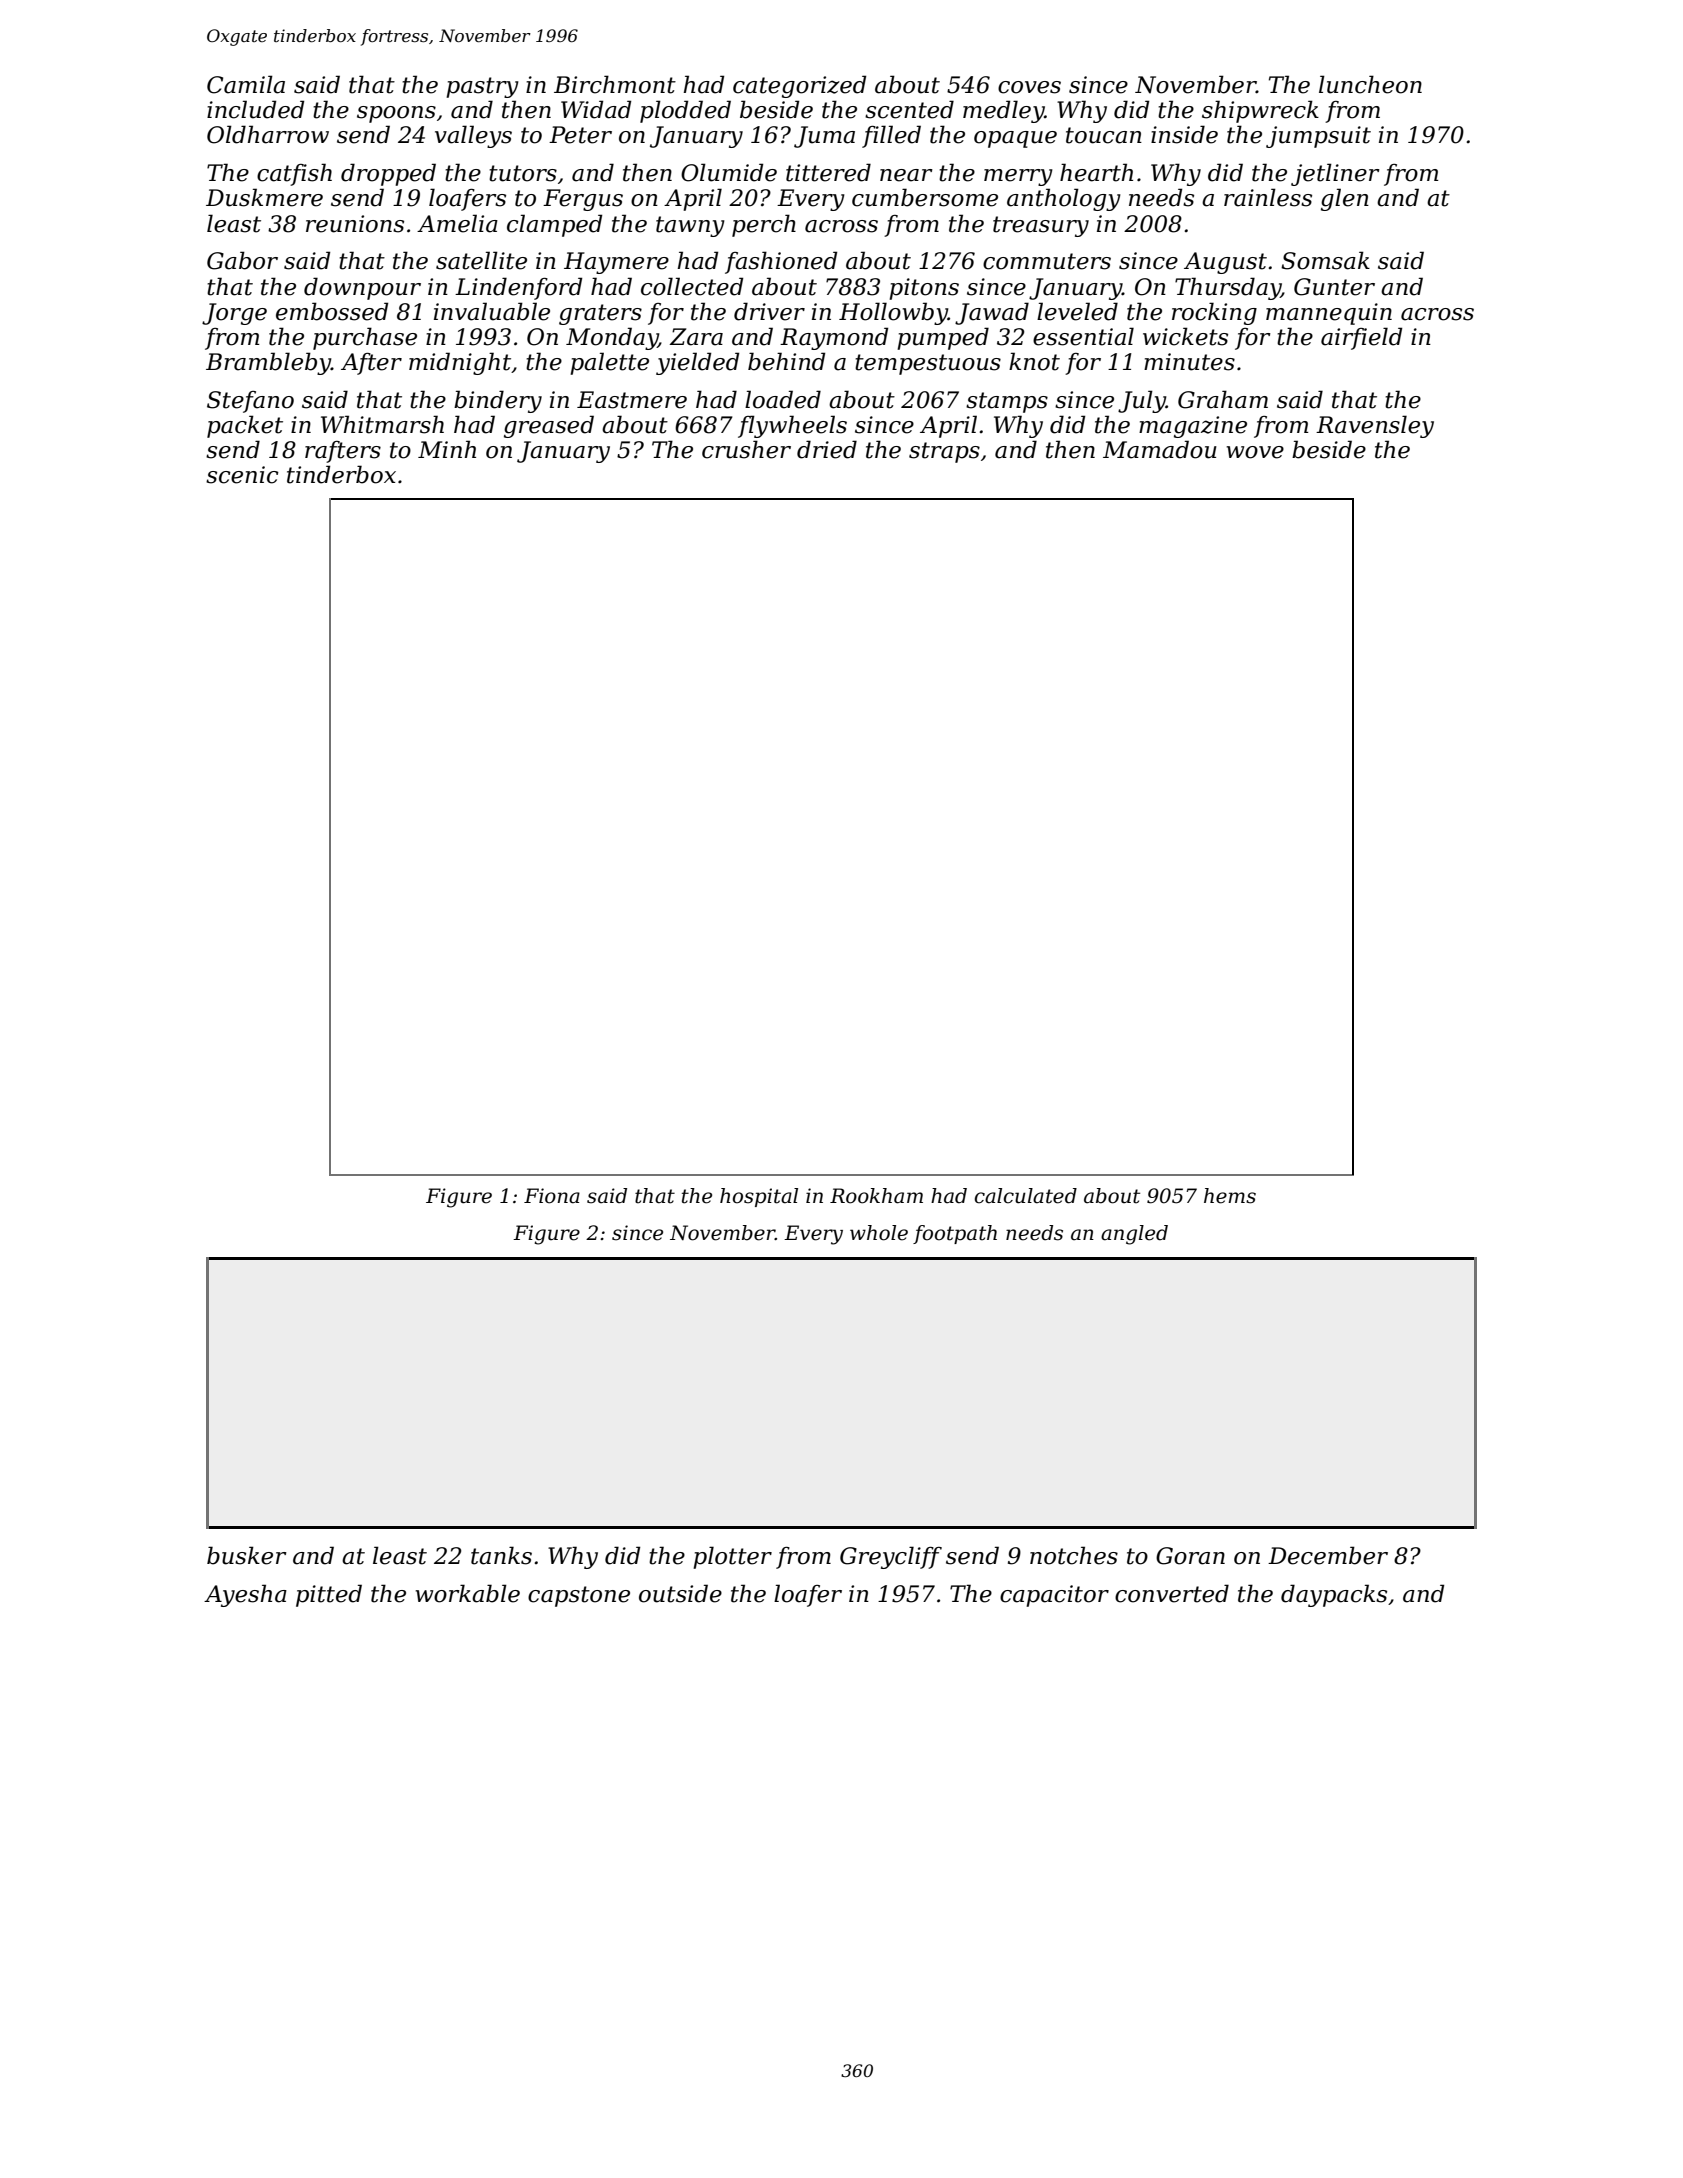 The height and width of the screenshot is (2178, 1683). I want to click on December, so click(1328, 1555).
